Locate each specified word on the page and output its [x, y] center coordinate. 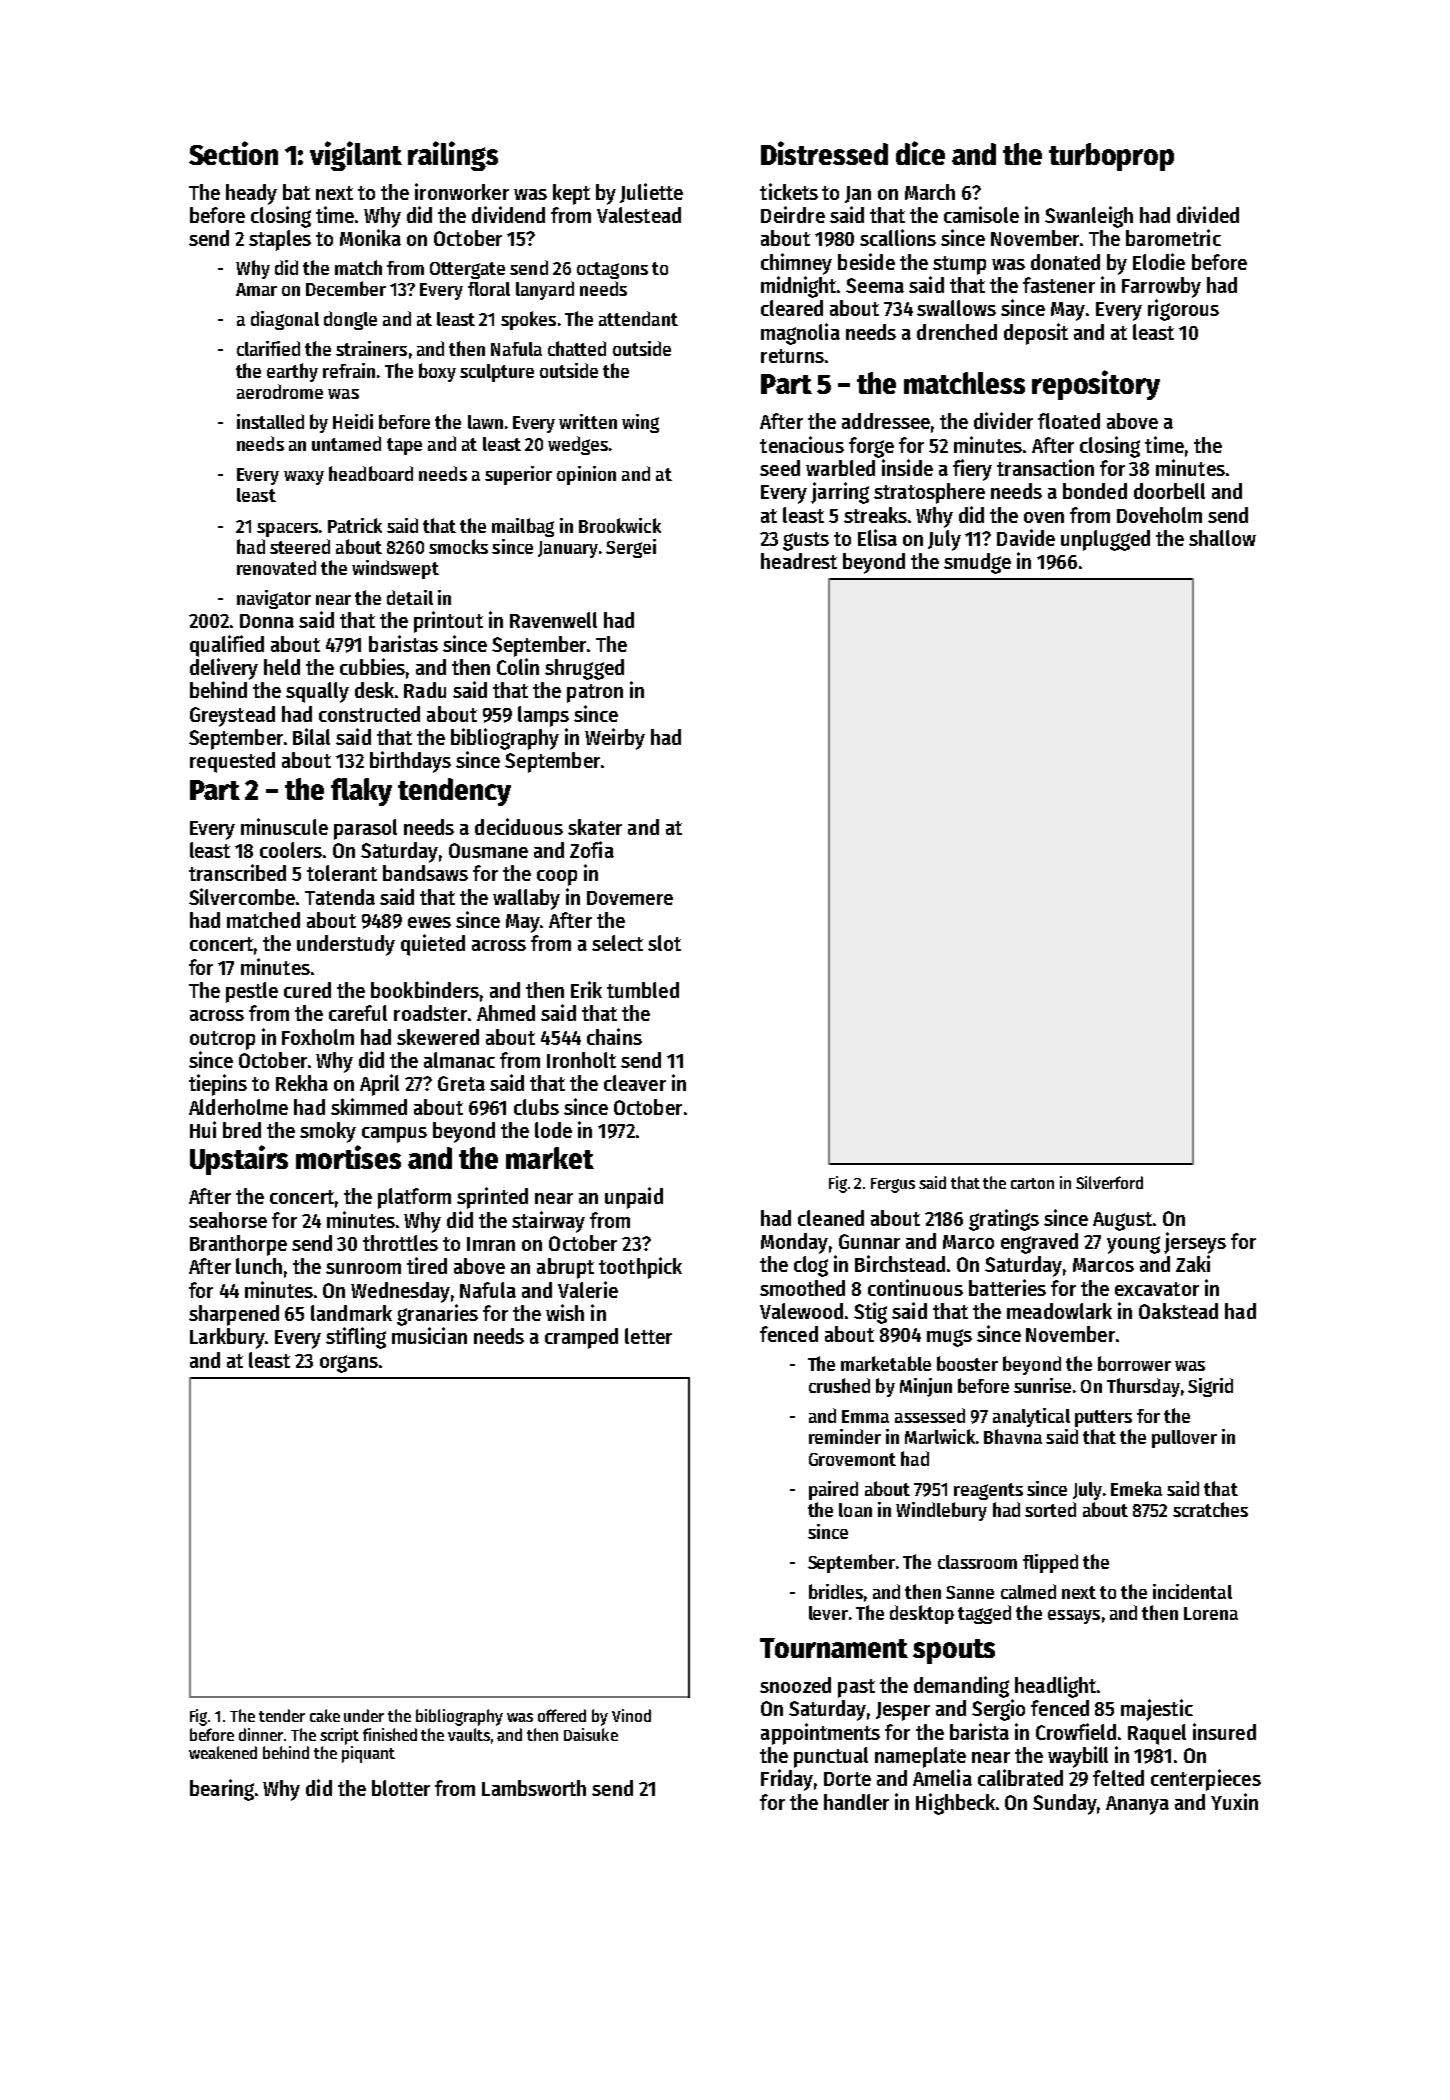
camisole [981, 214]
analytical [1031, 1417]
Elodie [1159, 261]
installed [270, 421]
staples [280, 240]
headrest [799, 561]
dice [920, 153]
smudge [977, 563]
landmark [351, 1313]
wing [640, 423]
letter [648, 1336]
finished [390, 1734]
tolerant [342, 873]
